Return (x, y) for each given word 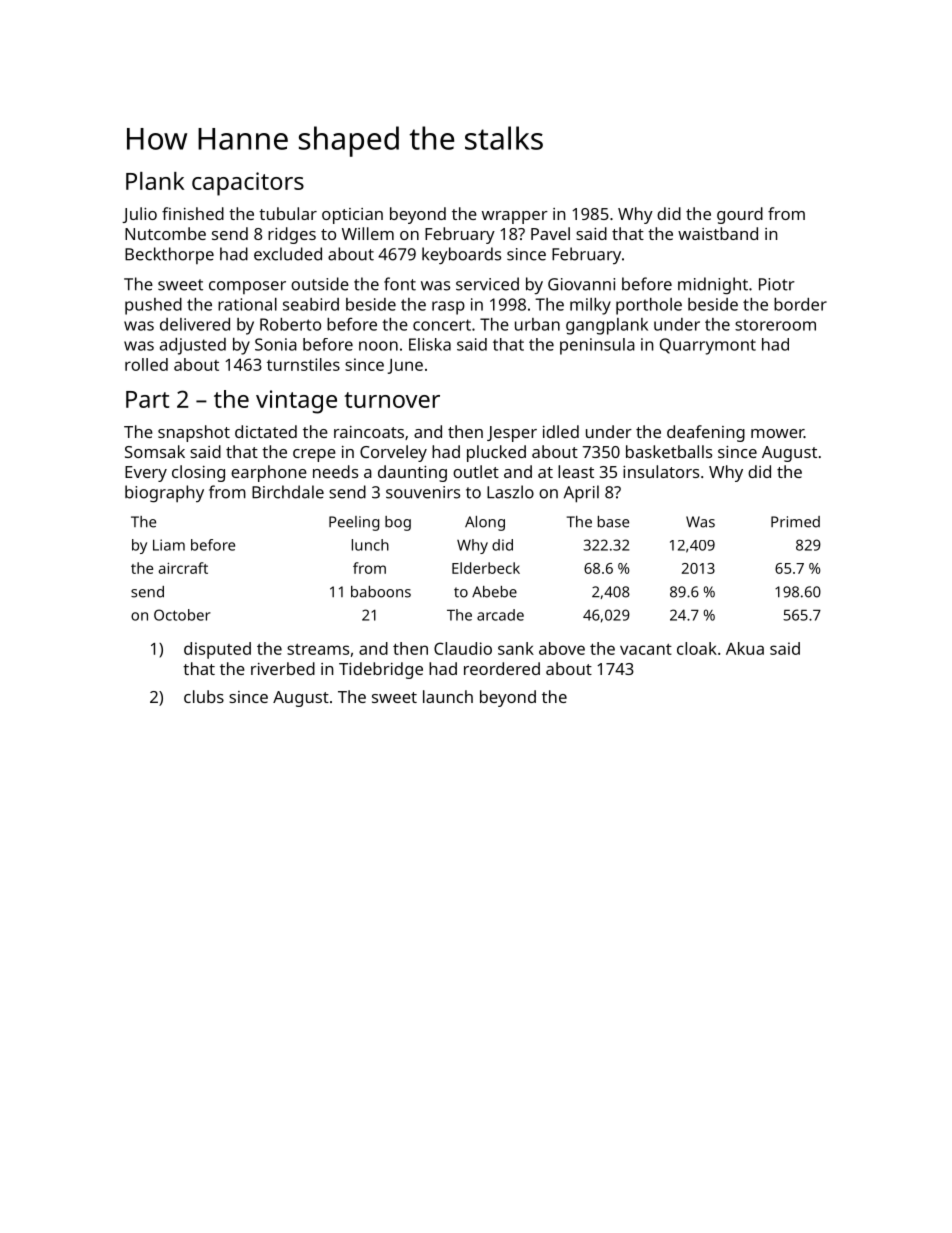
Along (485, 523)
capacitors (248, 184)
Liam (169, 545)
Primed (795, 522)
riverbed (283, 668)
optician (352, 216)
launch (448, 696)
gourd (740, 215)
